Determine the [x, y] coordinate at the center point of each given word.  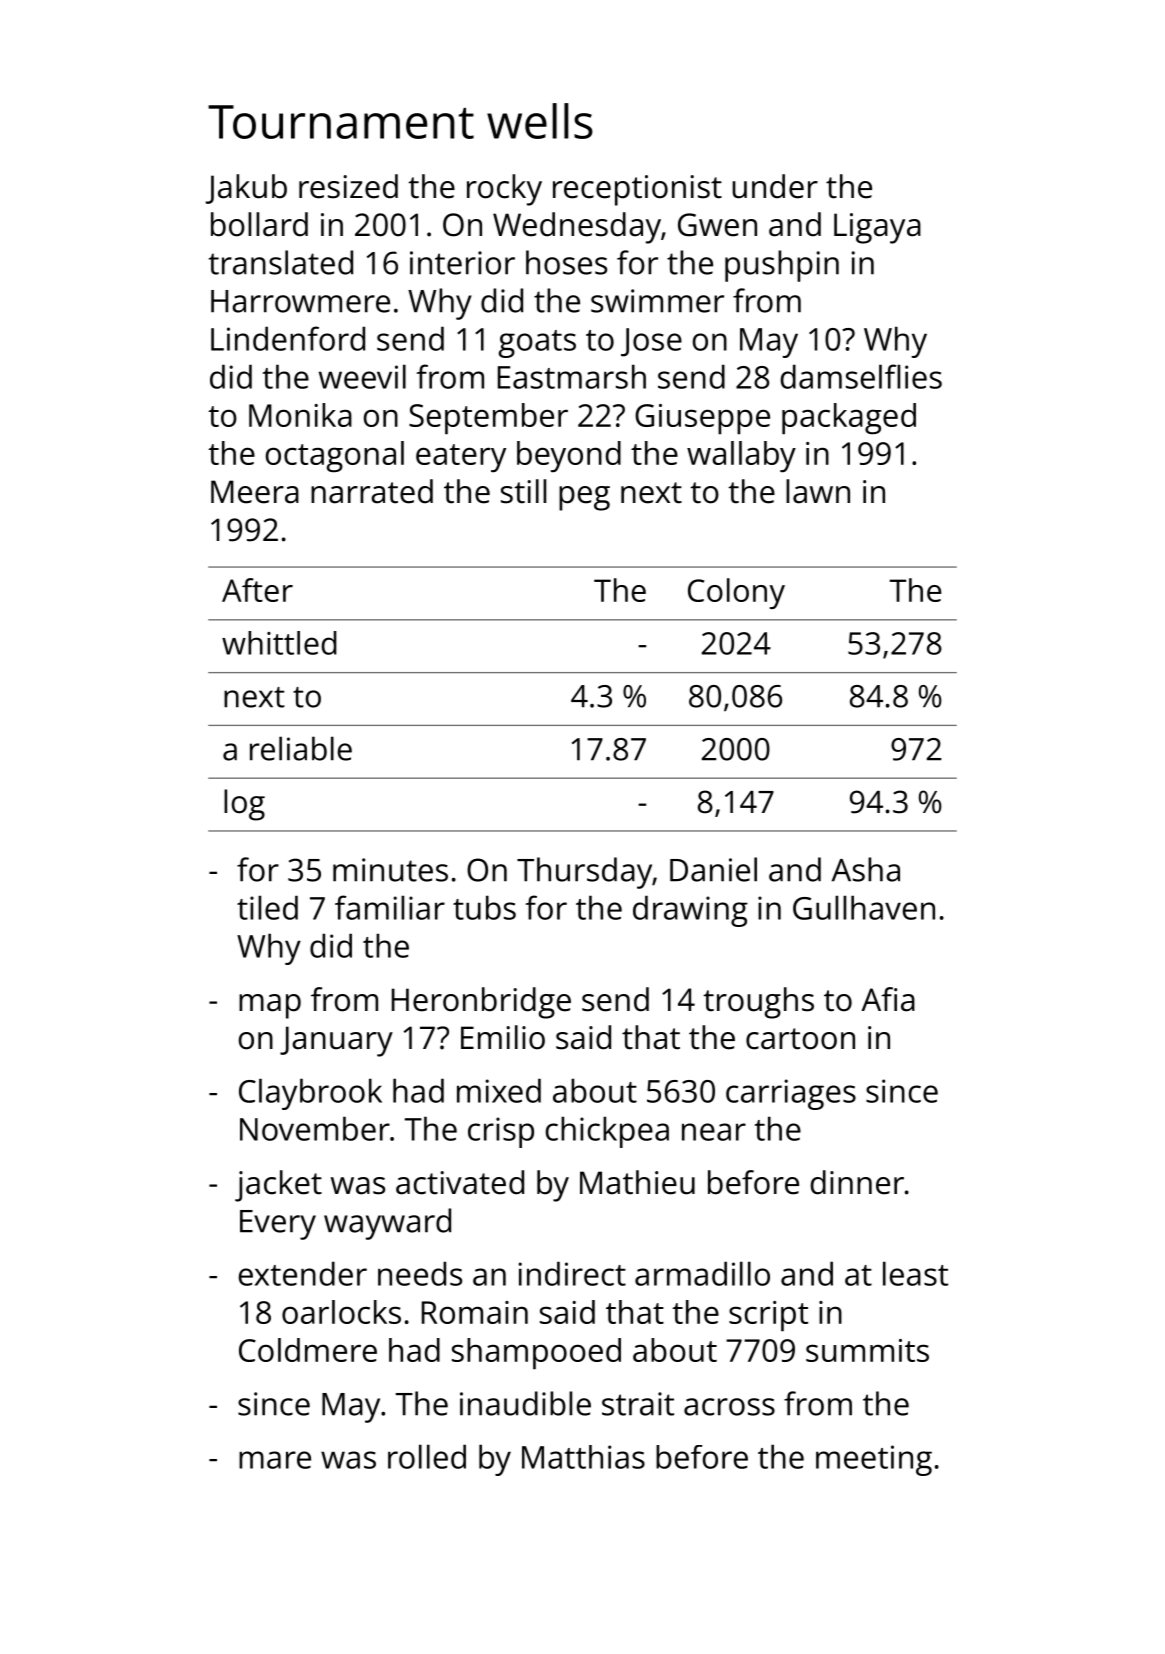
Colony [736, 593]
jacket [278, 1186]
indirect [572, 1273]
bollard [259, 224]
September [488, 418]
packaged [849, 419]
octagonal [335, 457]
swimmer [657, 301]
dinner [857, 1182]
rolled [427, 1456]
